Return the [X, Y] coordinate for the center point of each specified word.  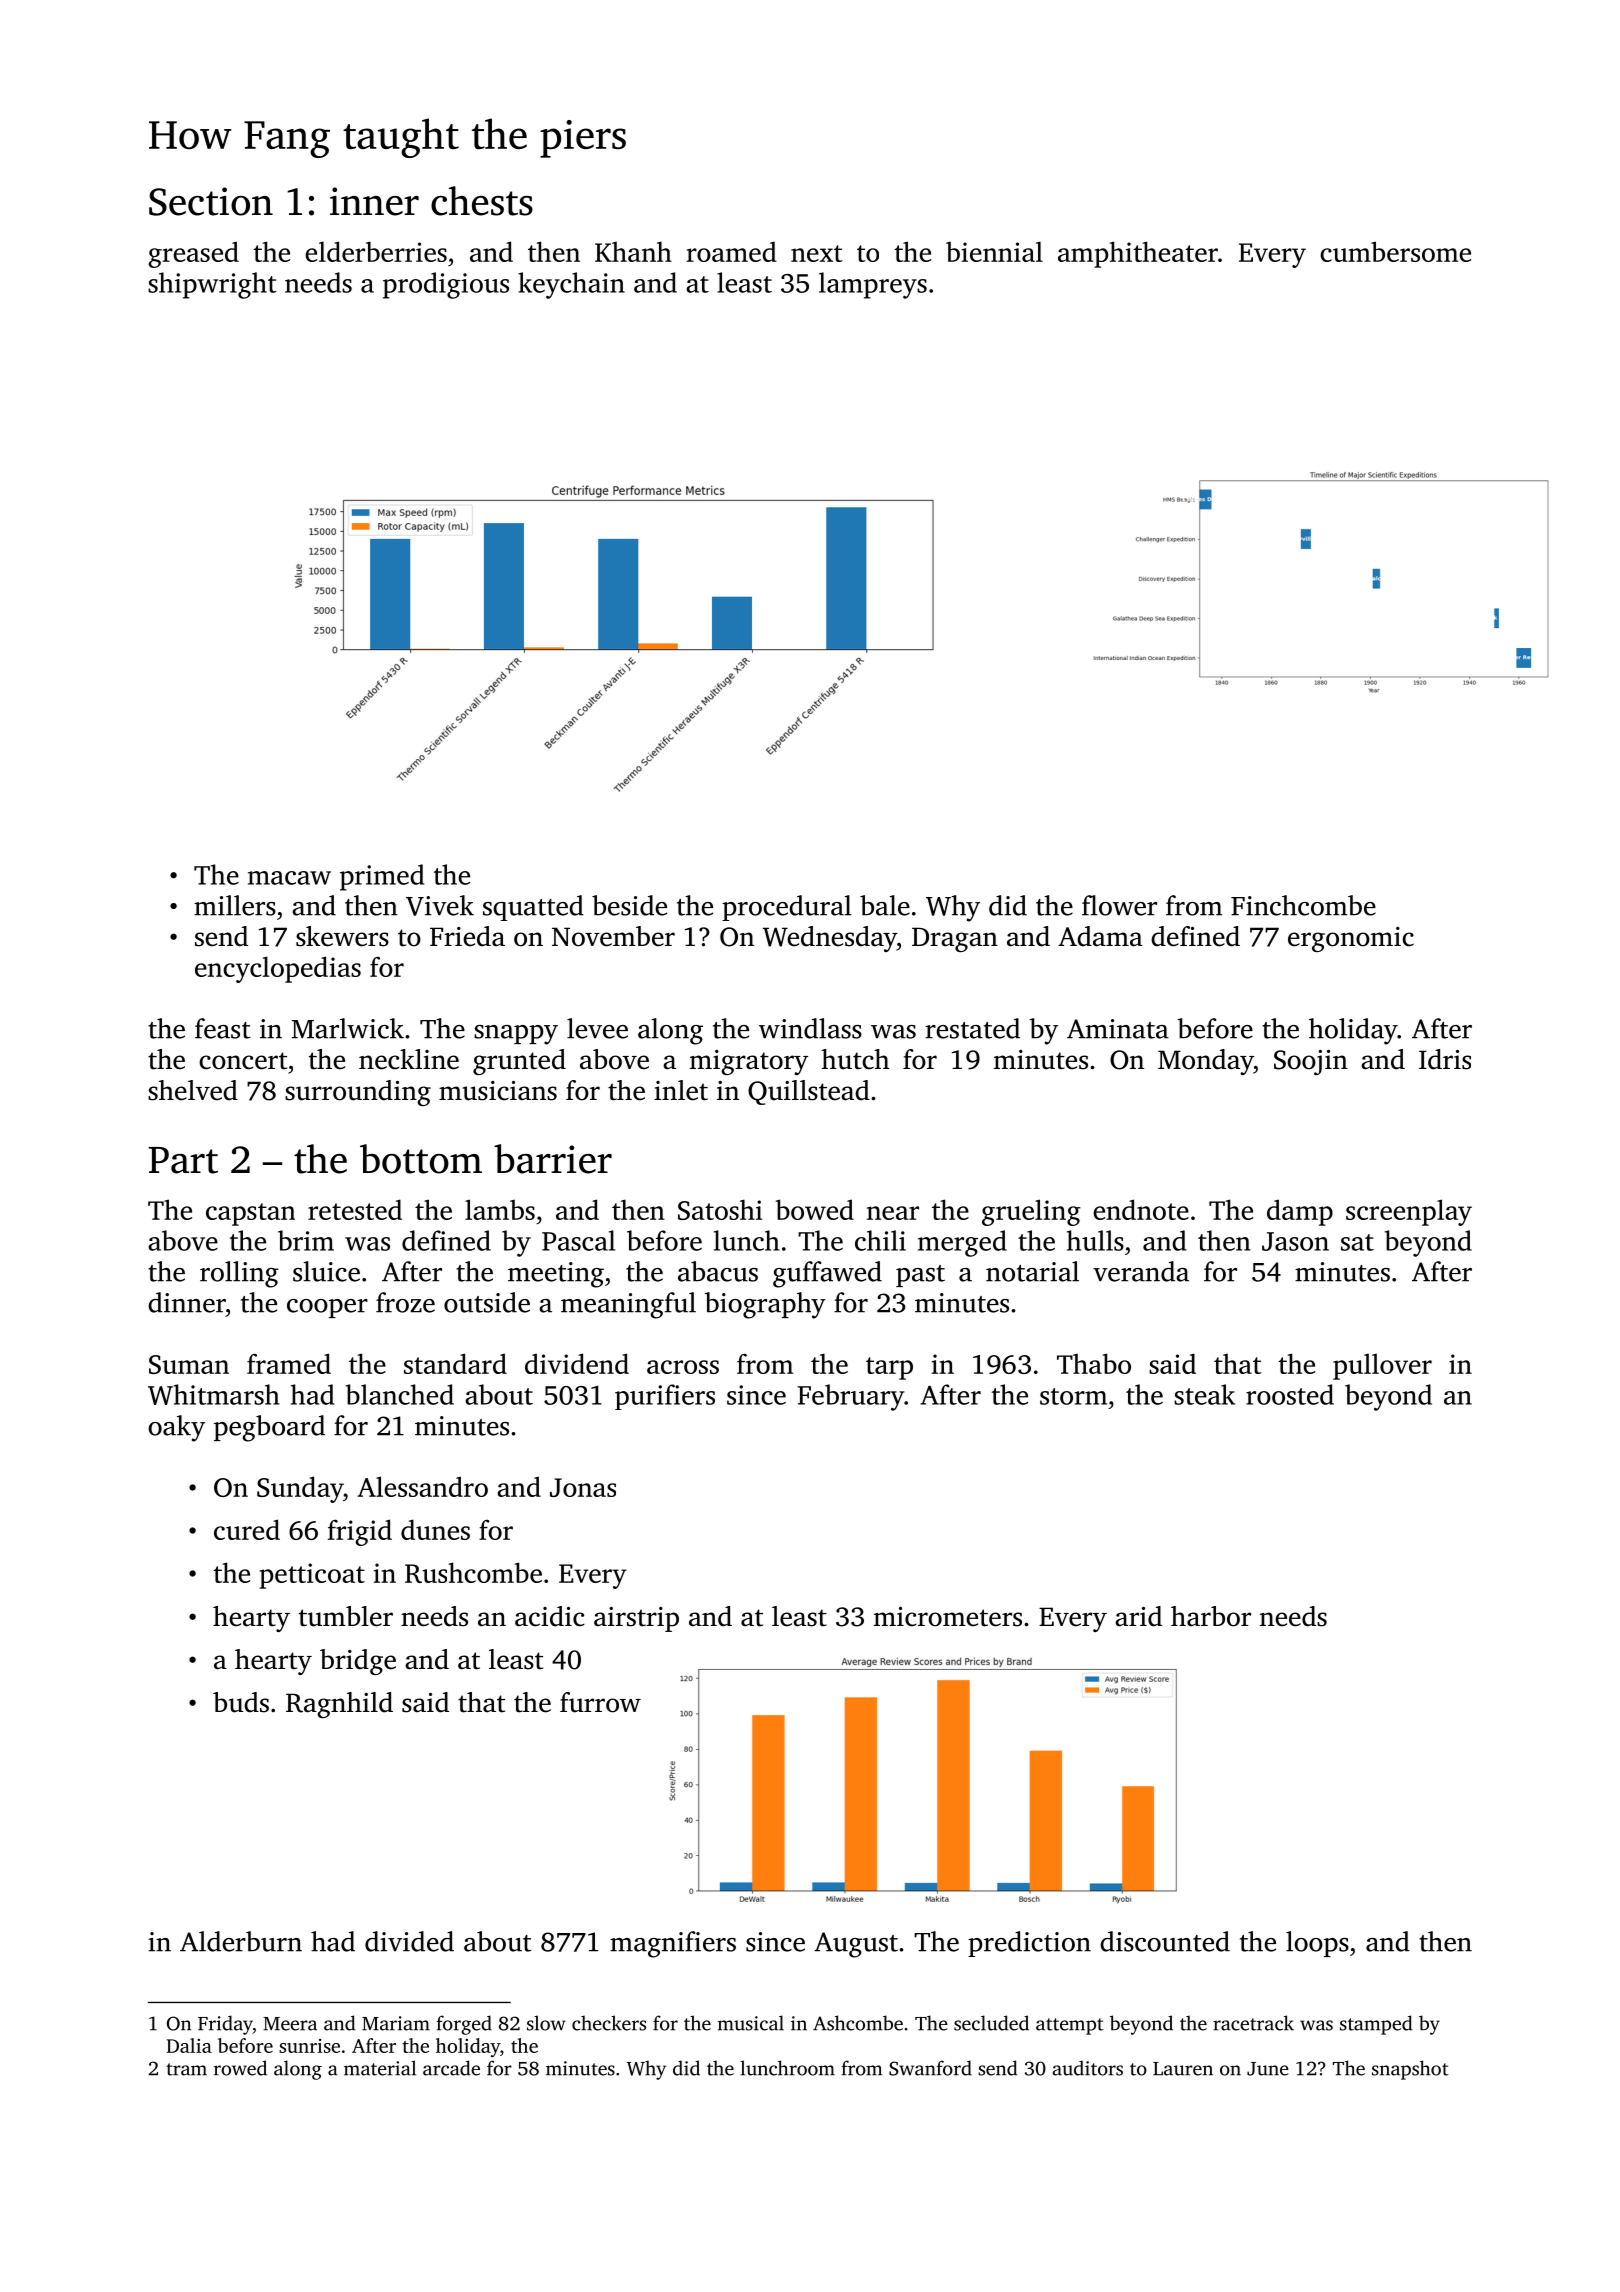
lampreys [873, 285]
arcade [451, 2068]
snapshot [1410, 2070]
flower [1119, 905]
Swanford [930, 2068]
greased [193, 254]
